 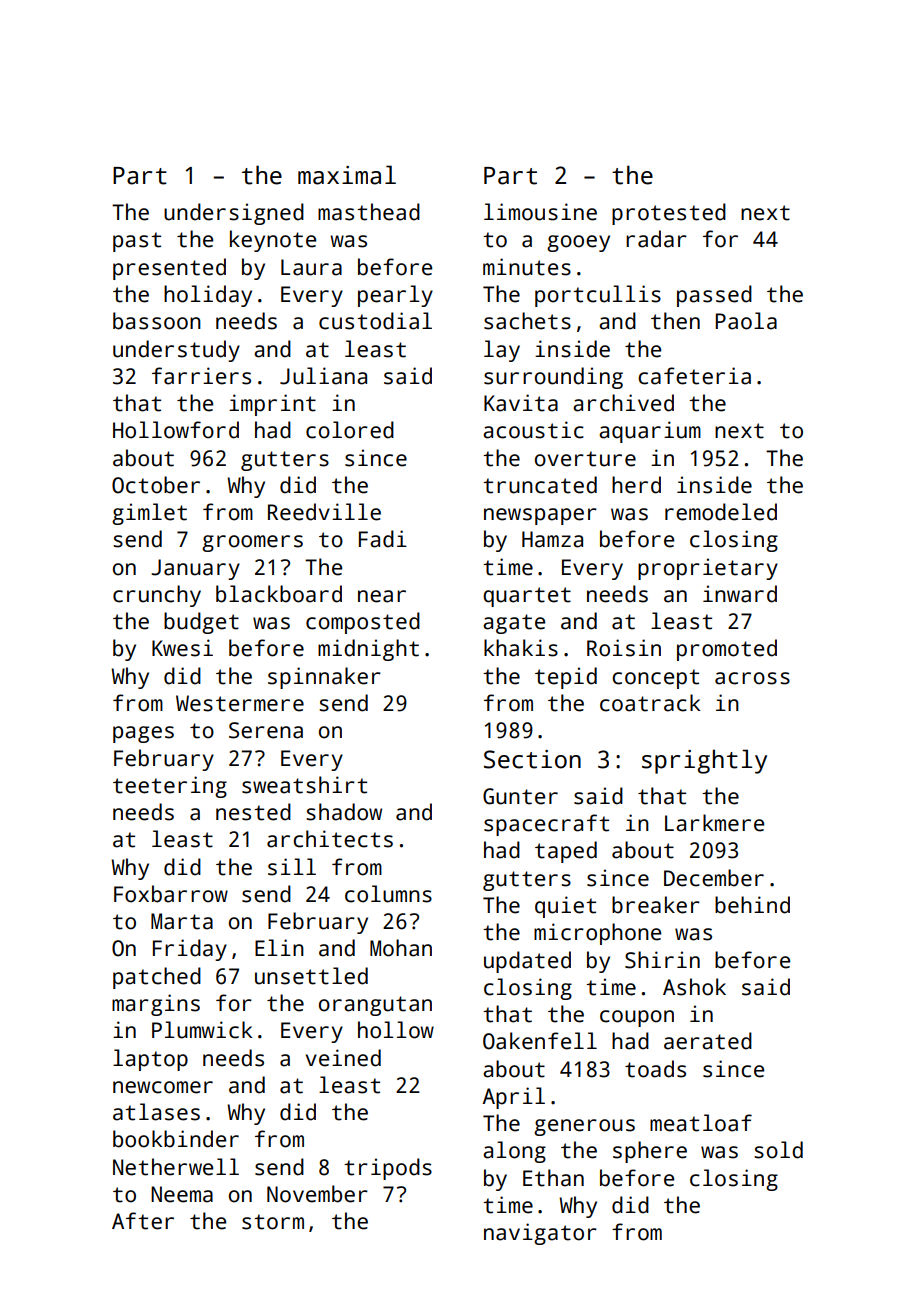 What do you see at coordinates (532, 759) in the screenshot?
I see `Section` at bounding box center [532, 759].
